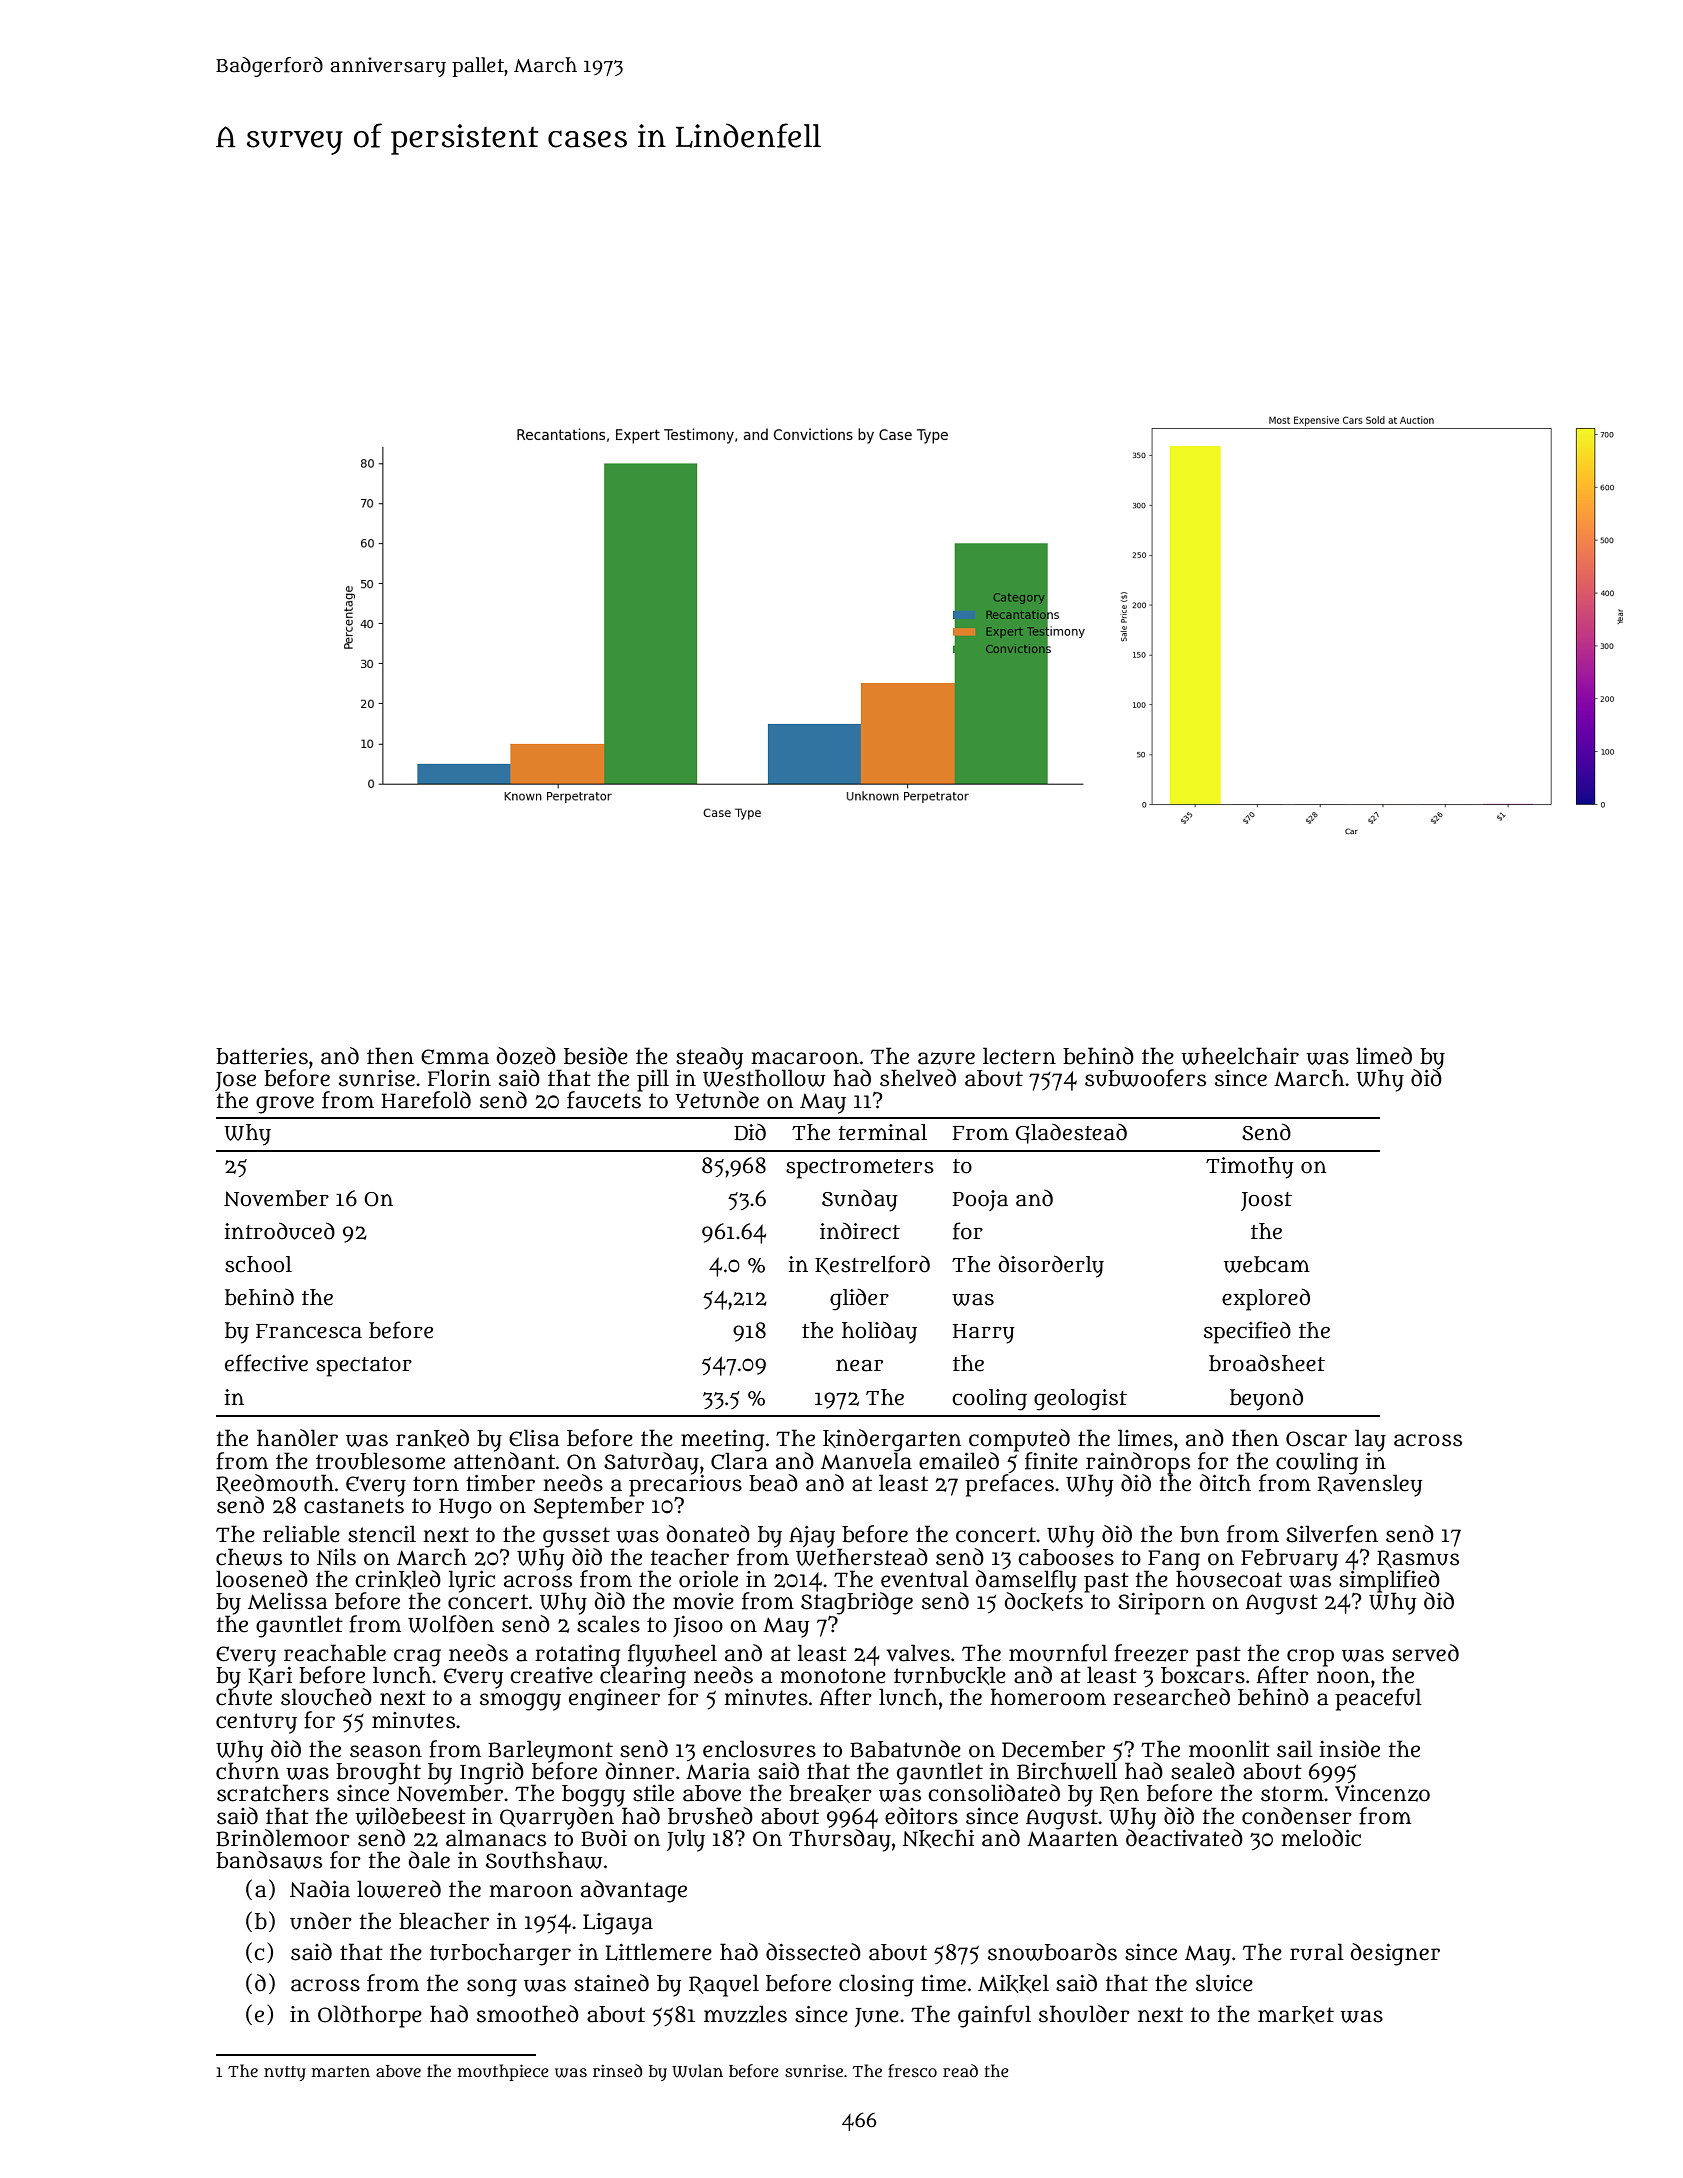 This screenshot has height=2178, width=1683. What do you see at coordinates (500, 1483) in the screenshot?
I see `timber` at bounding box center [500, 1483].
